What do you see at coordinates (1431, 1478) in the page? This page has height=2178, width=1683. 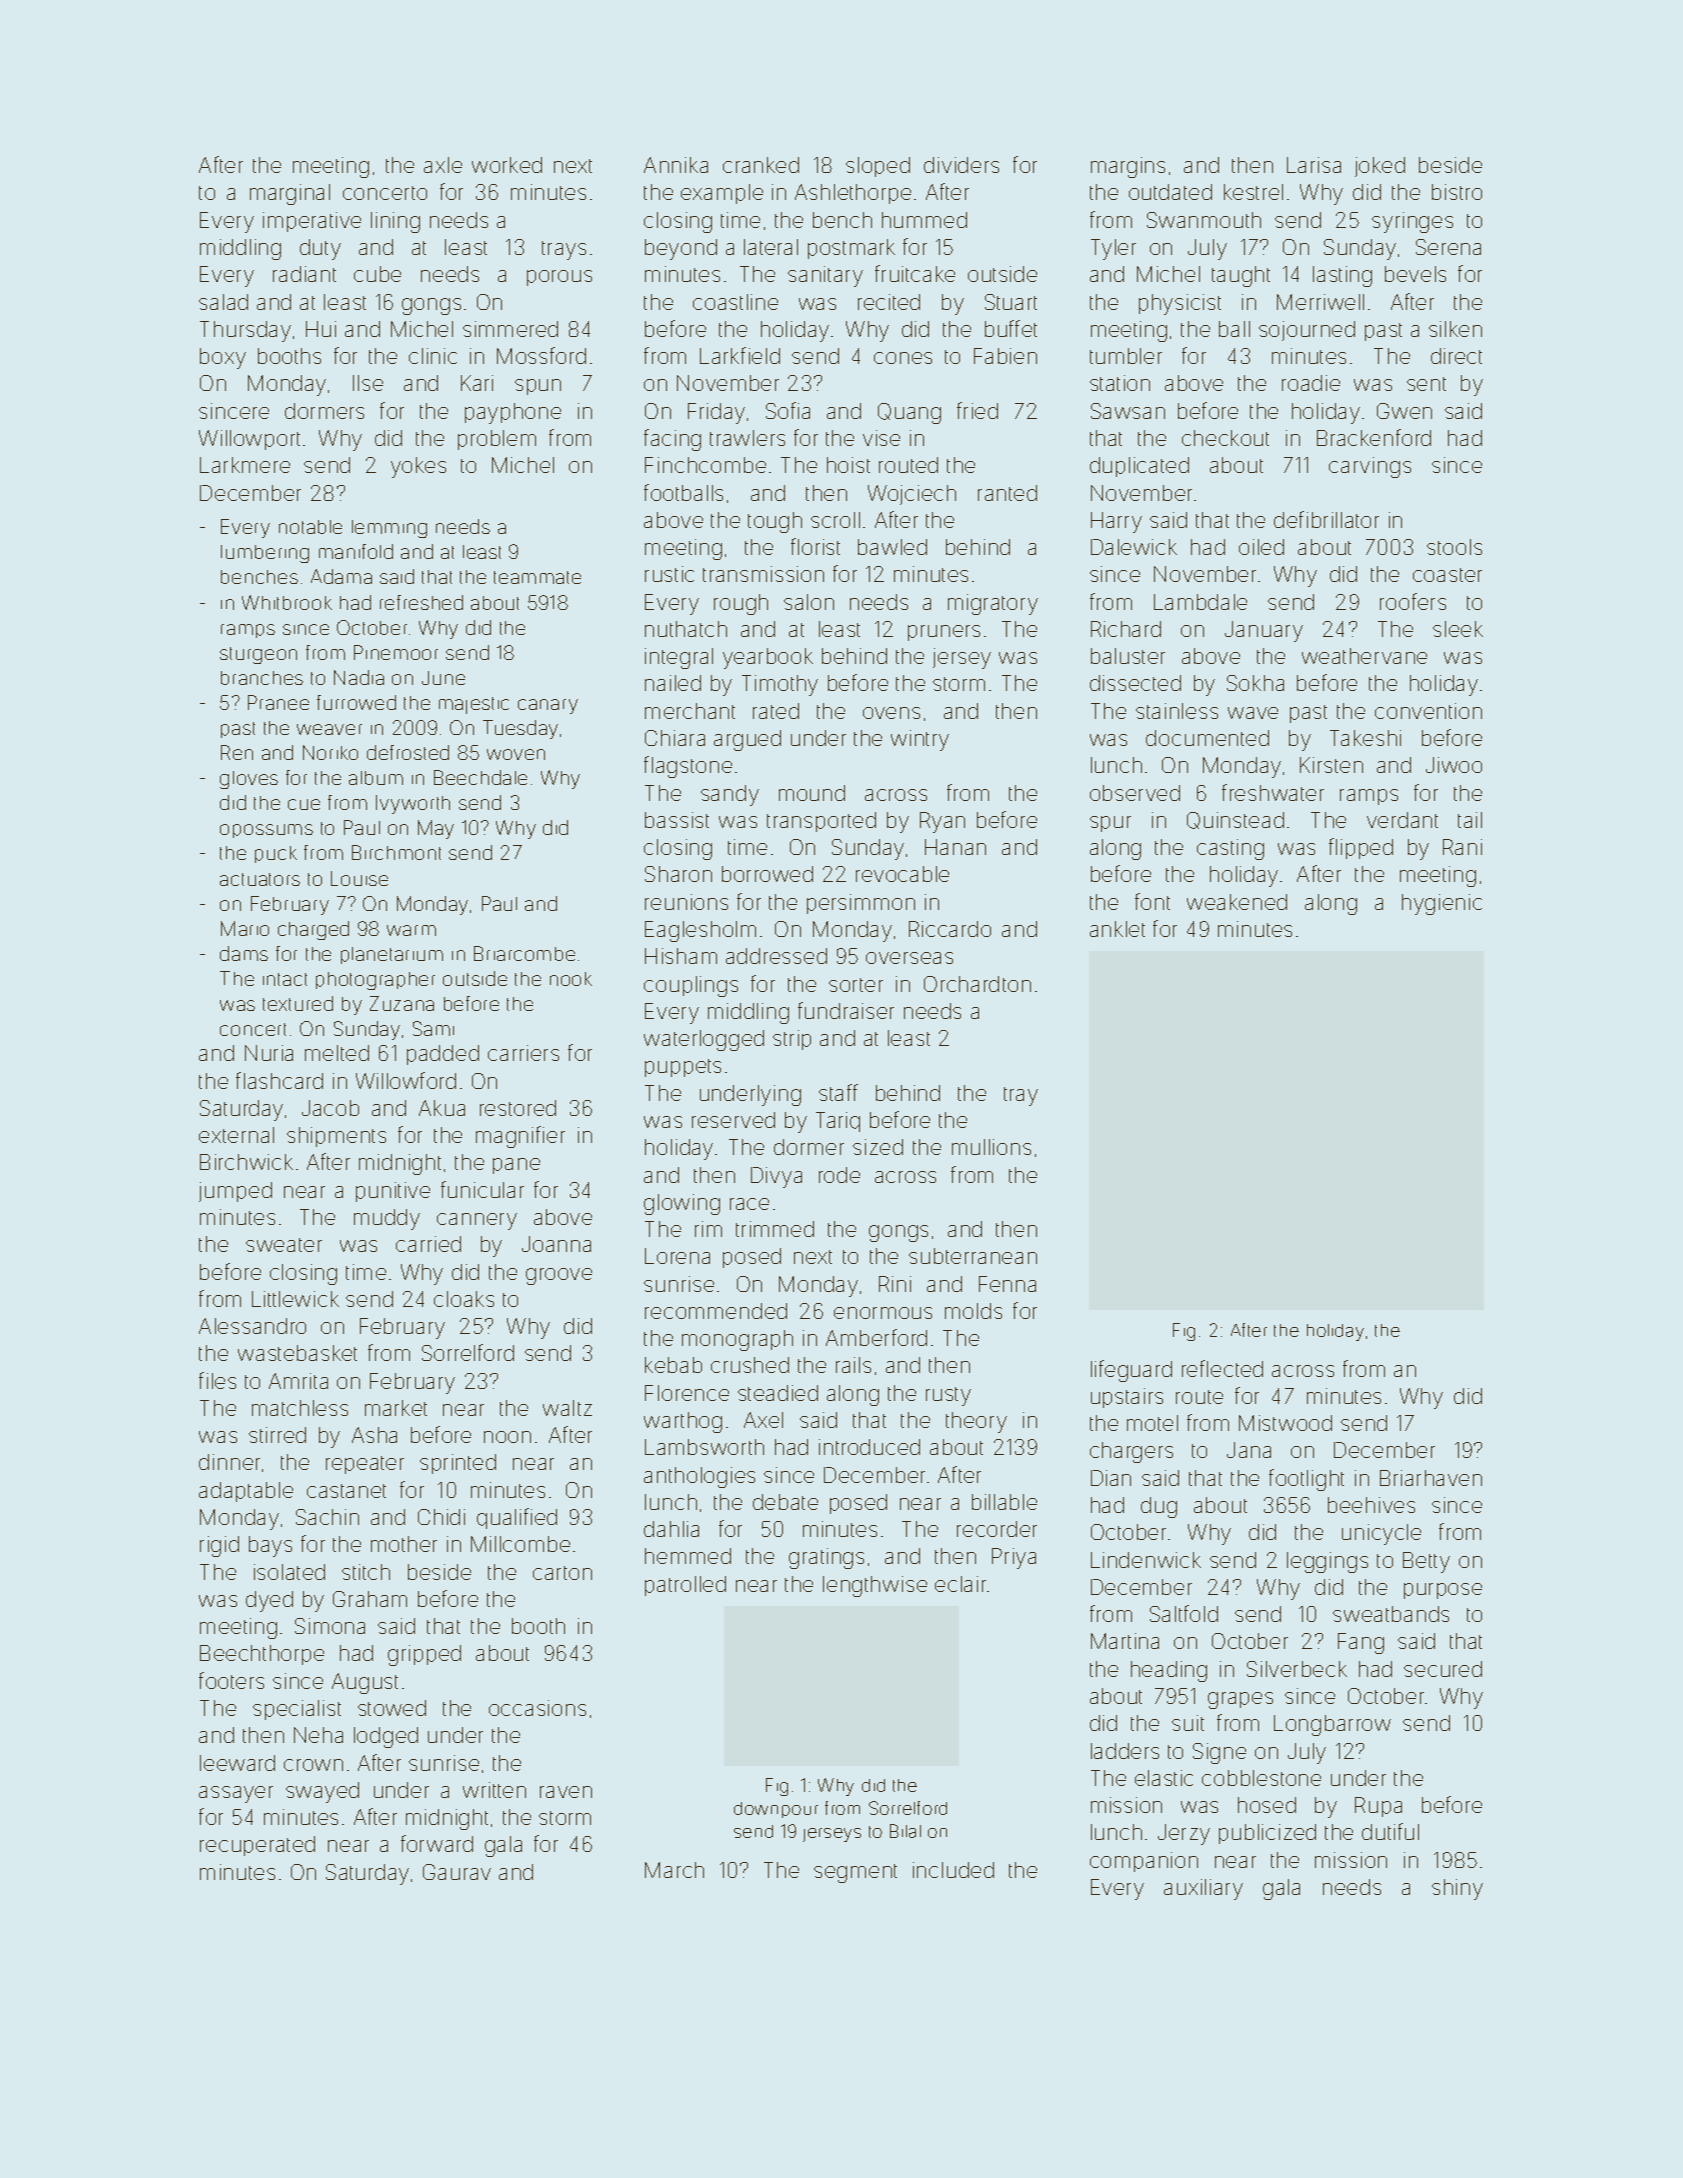 I see `Briarhaven` at bounding box center [1431, 1478].
